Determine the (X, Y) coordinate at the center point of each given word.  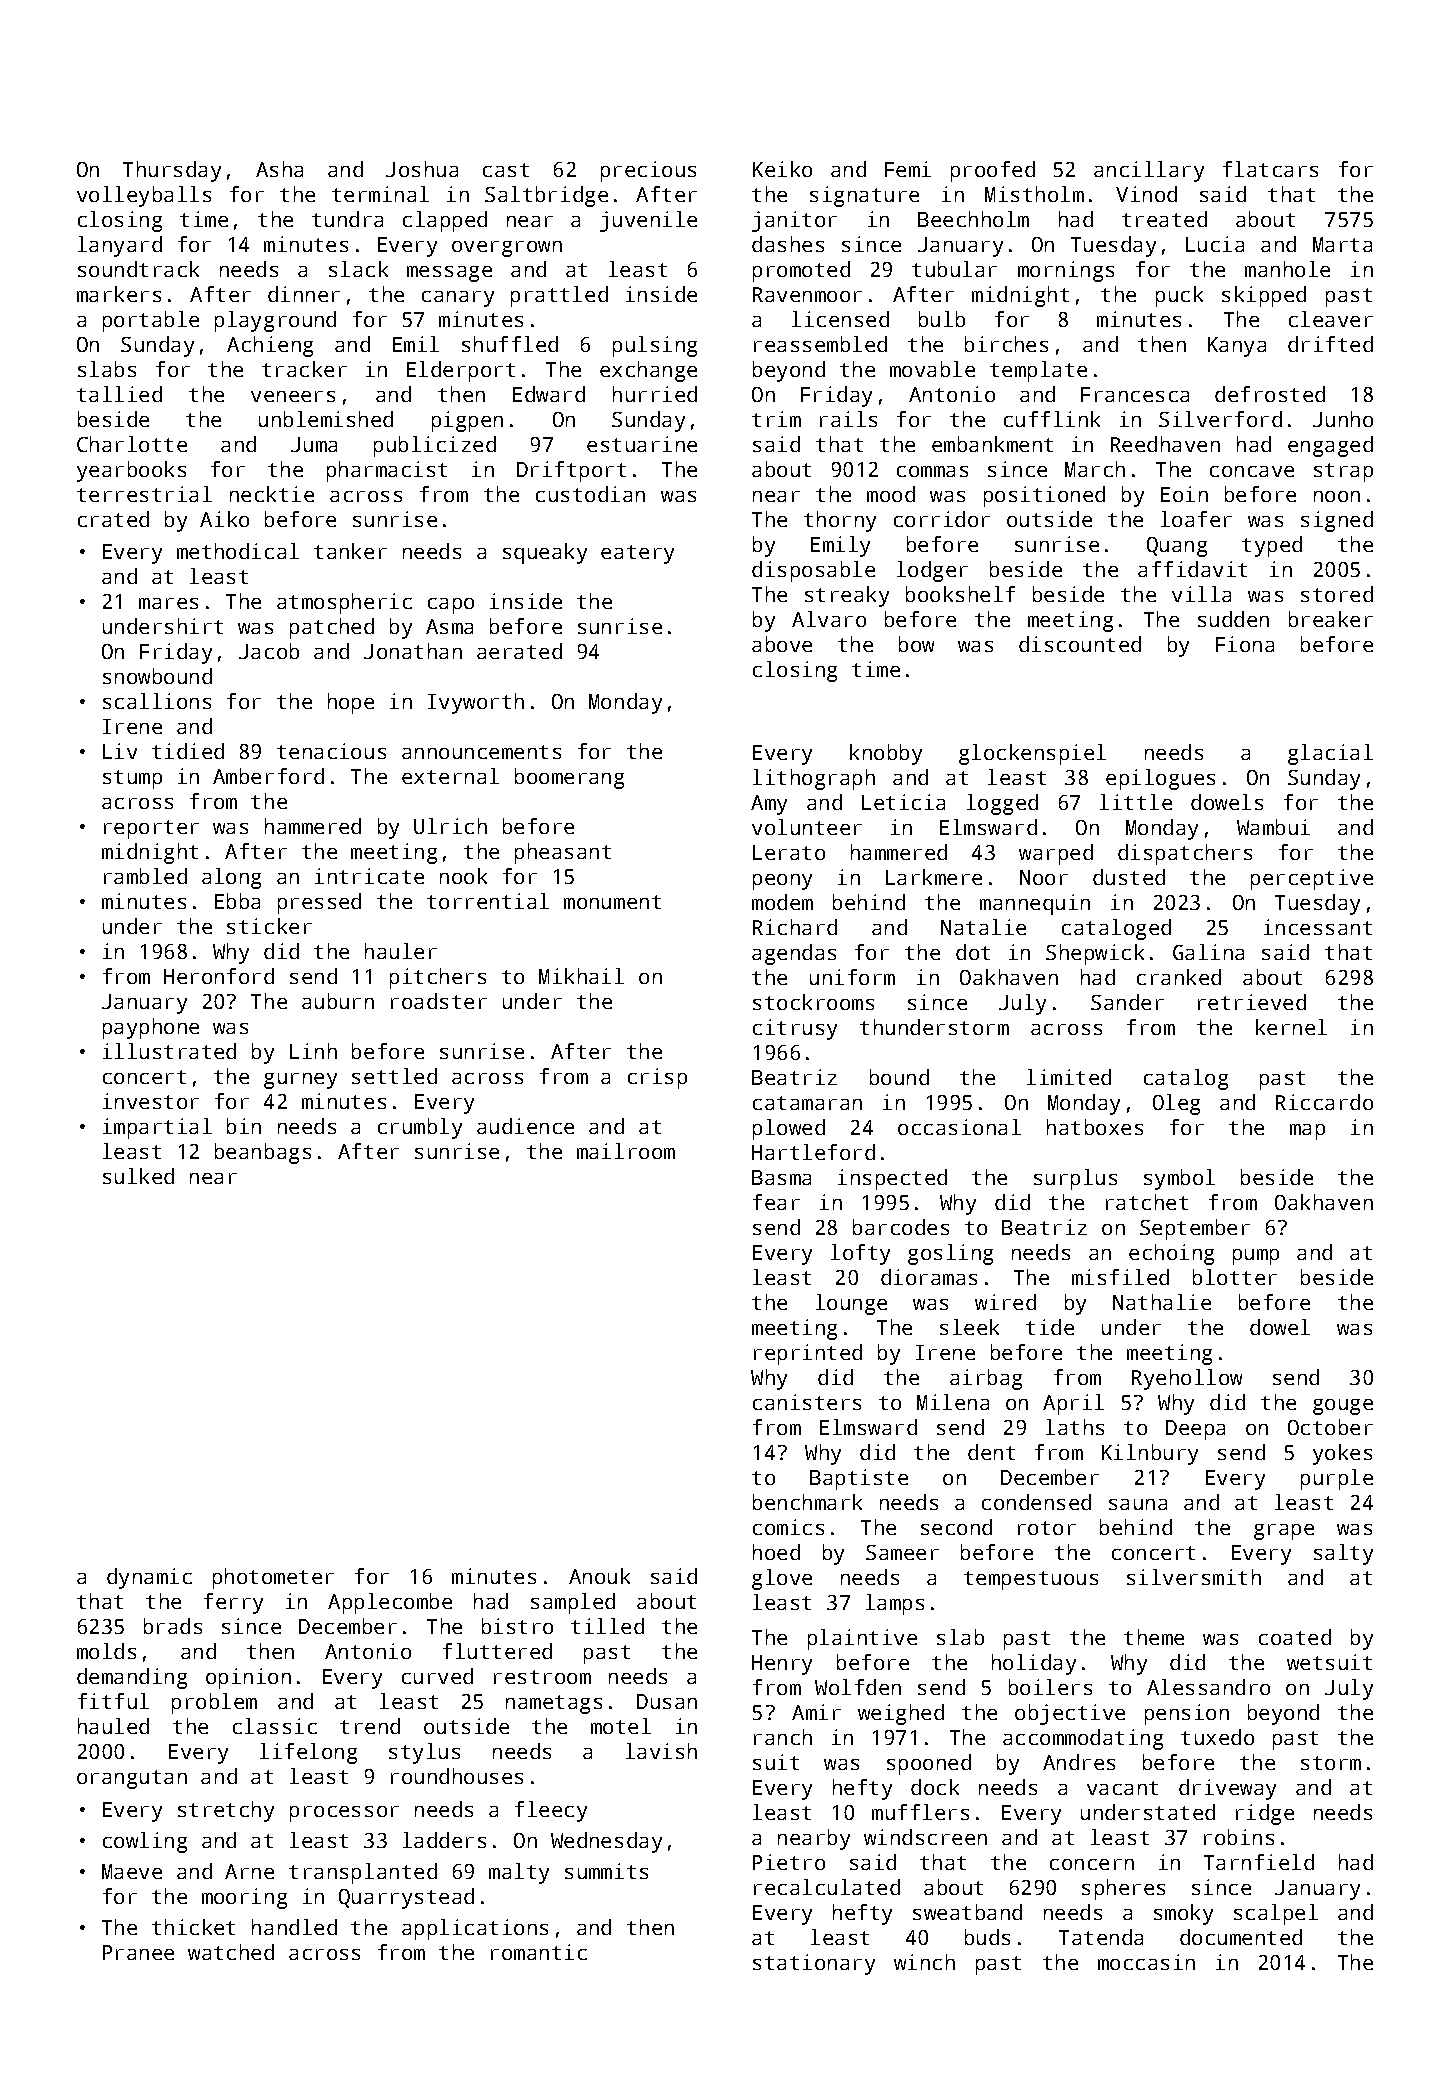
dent (991, 1452)
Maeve (132, 1871)
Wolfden (858, 1687)
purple (1337, 1479)
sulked (138, 1176)
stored (1337, 594)
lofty (860, 1254)
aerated (519, 651)
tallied (119, 394)
